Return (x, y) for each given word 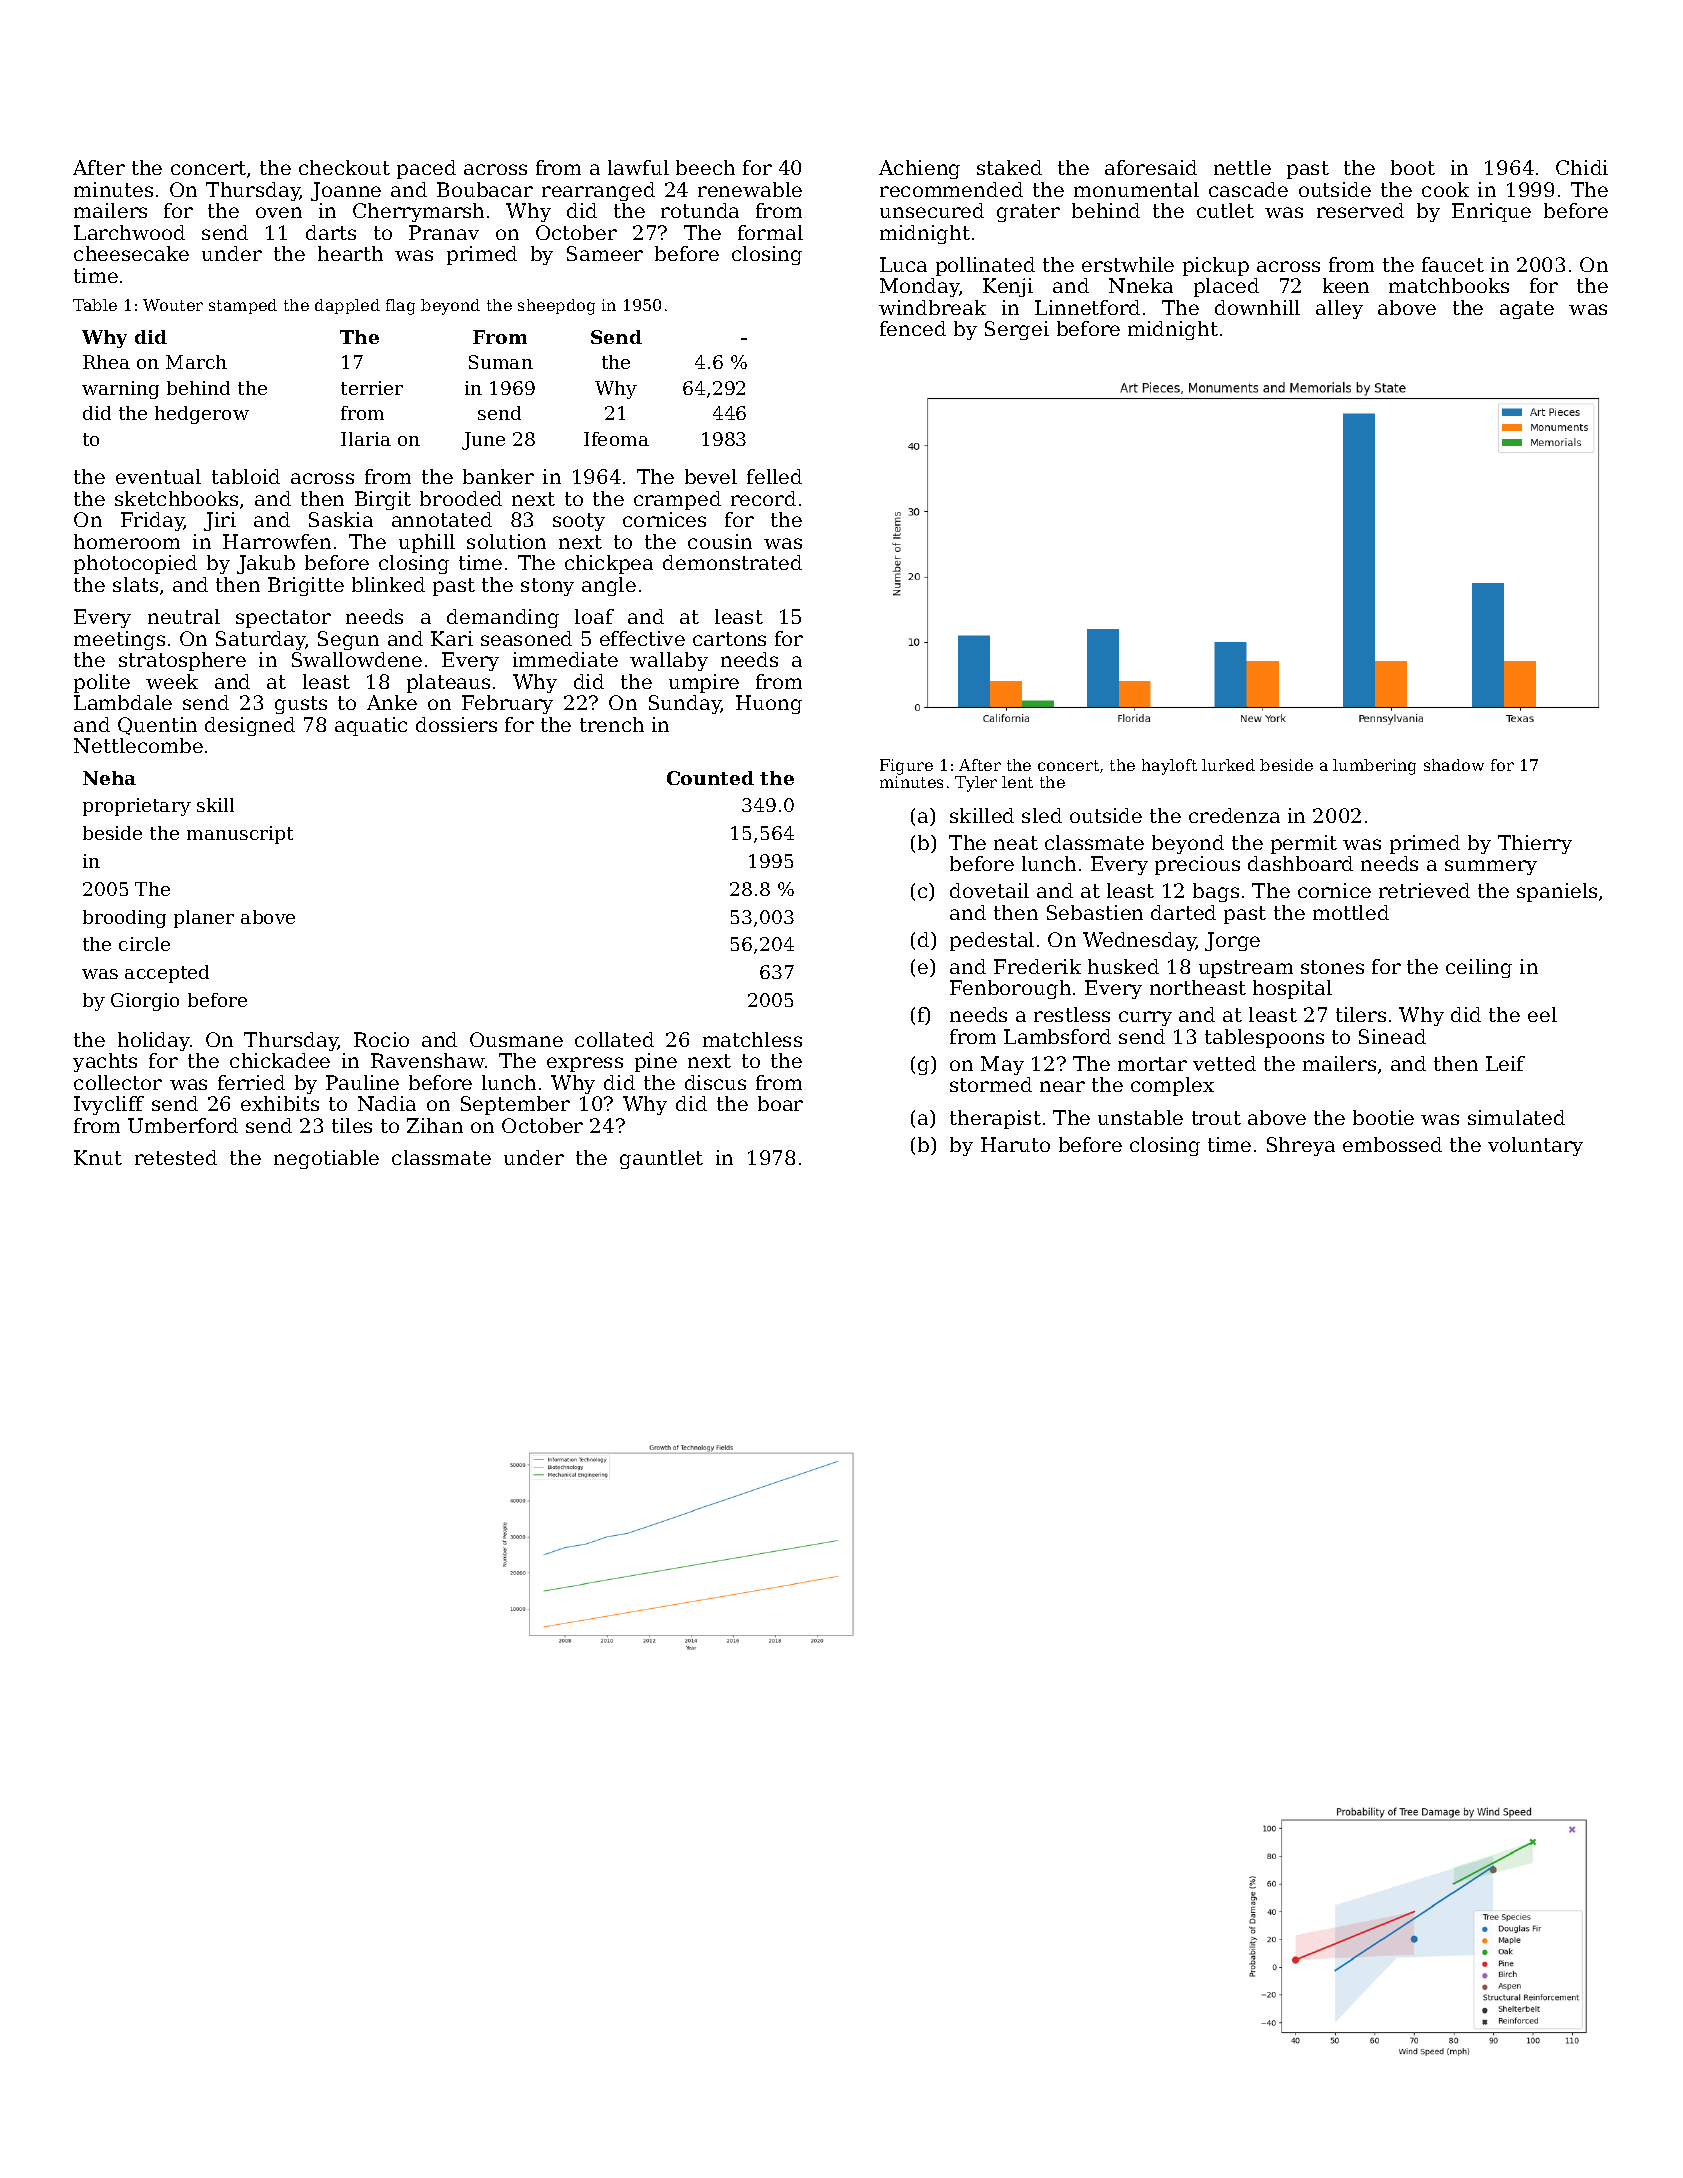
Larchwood (129, 232)
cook (1445, 189)
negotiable (326, 1159)
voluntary (1535, 1146)
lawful (638, 167)
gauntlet (661, 1159)
